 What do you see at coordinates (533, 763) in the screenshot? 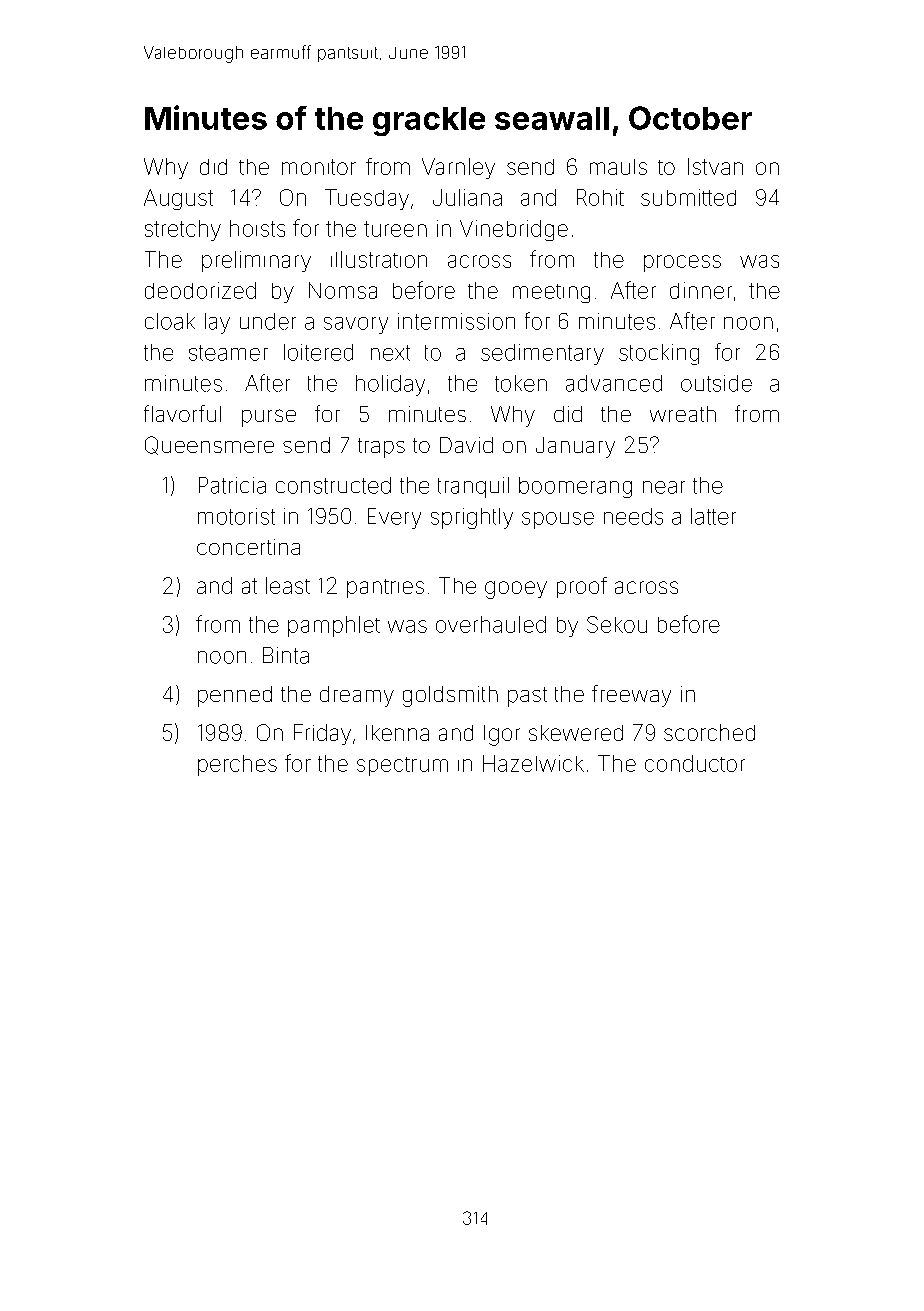
I see `Hazelwick` at bounding box center [533, 763].
